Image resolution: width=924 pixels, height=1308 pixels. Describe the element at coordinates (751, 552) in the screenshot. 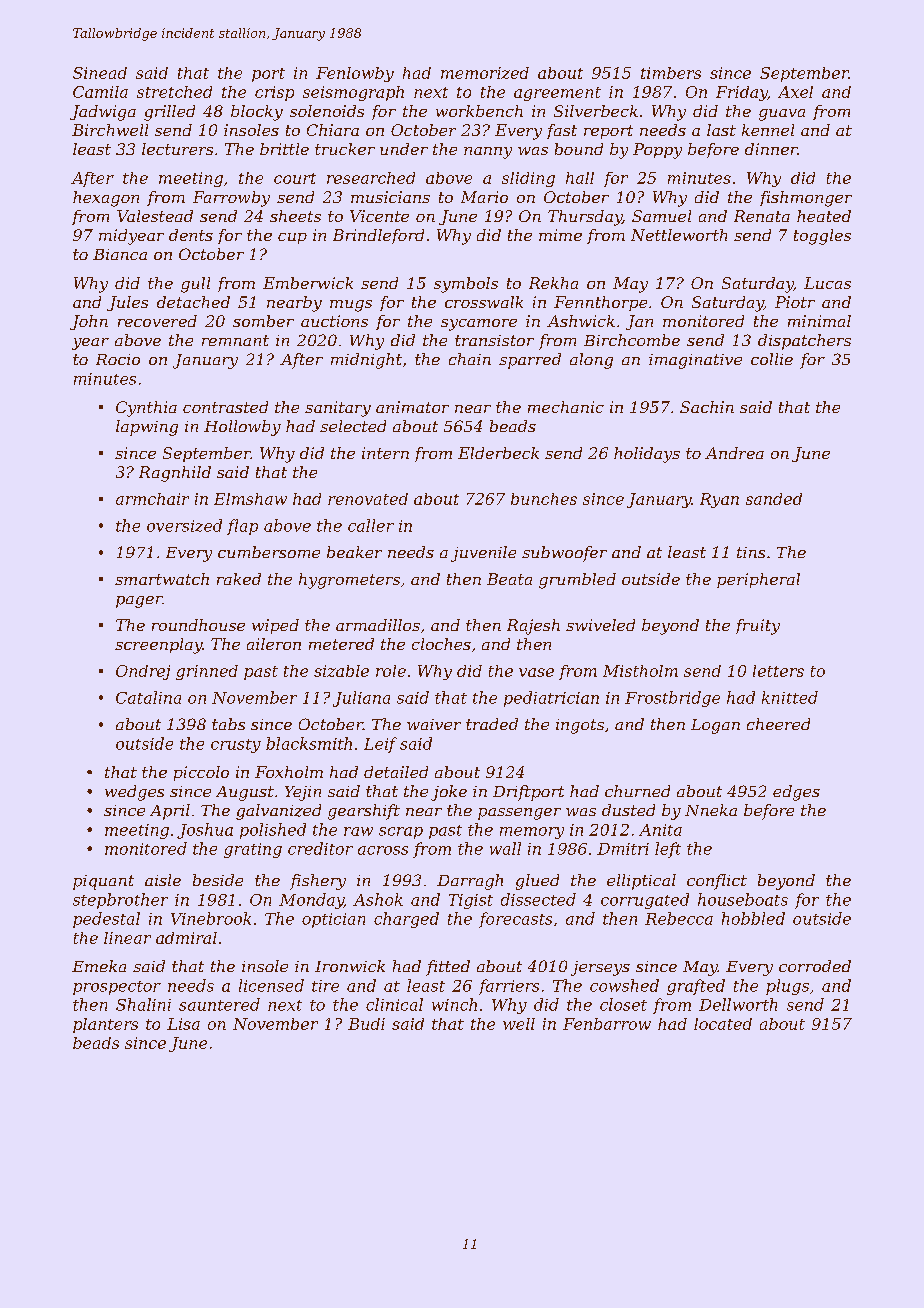

I see `tins` at that location.
